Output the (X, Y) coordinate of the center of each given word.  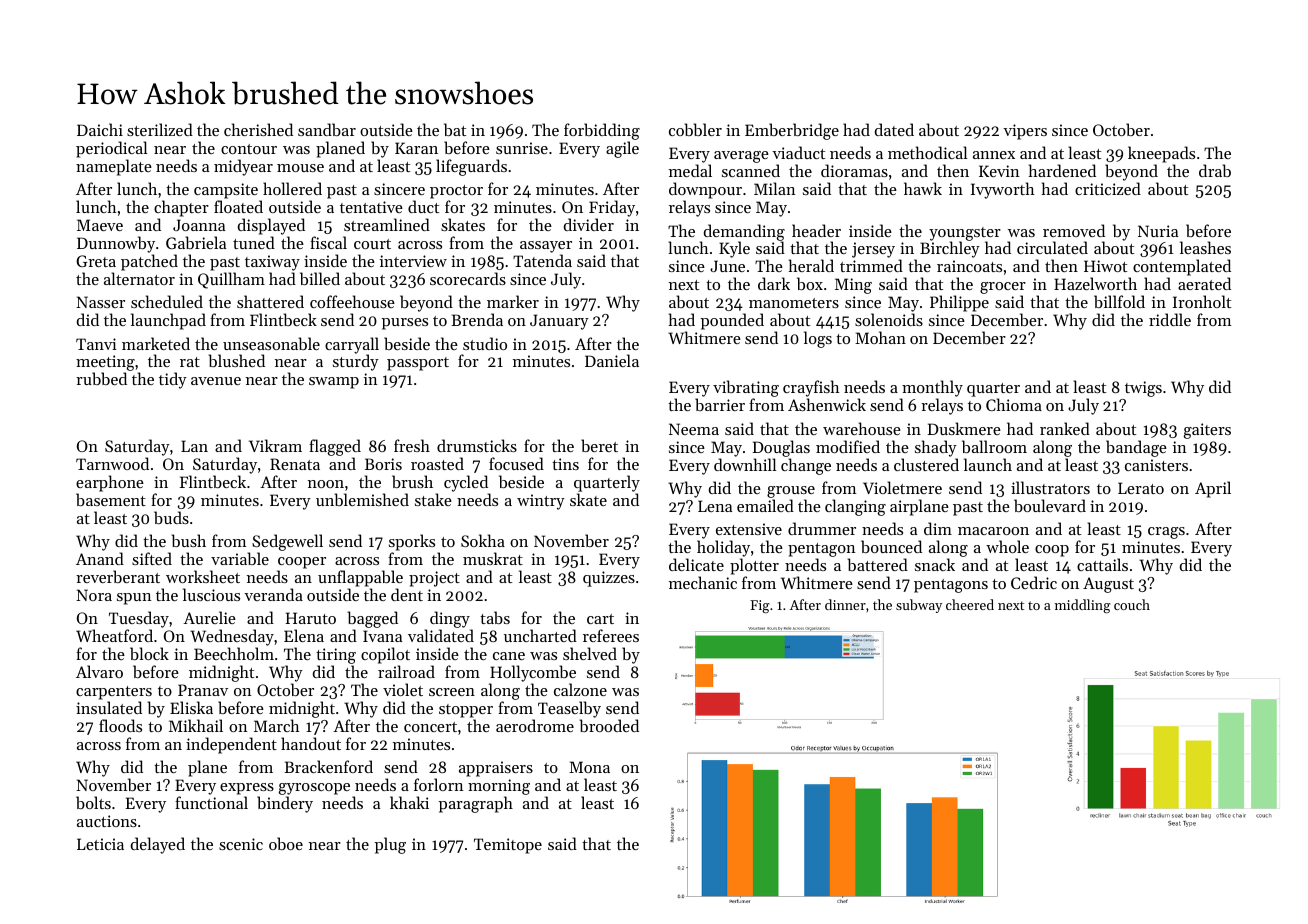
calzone (580, 689)
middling (1082, 606)
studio (485, 343)
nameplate (114, 167)
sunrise (522, 148)
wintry (541, 502)
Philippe (959, 304)
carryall (352, 346)
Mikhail (196, 725)
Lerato (1141, 488)
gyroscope (314, 789)
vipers (1025, 132)
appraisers (496, 769)
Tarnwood (112, 463)
